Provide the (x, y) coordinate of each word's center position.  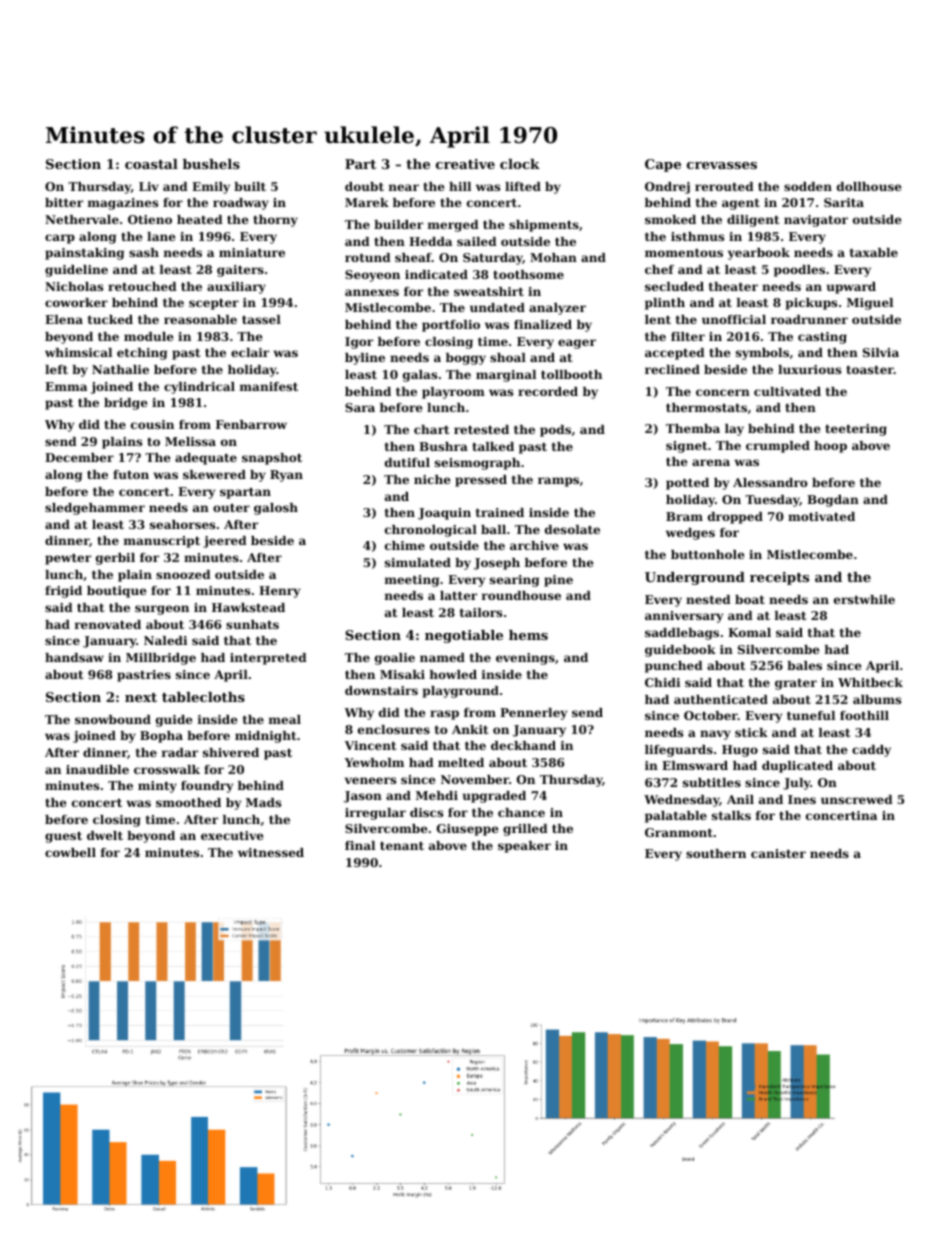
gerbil (115, 559)
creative (465, 164)
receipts (779, 578)
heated (200, 219)
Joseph (497, 564)
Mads (263, 802)
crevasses (722, 165)
